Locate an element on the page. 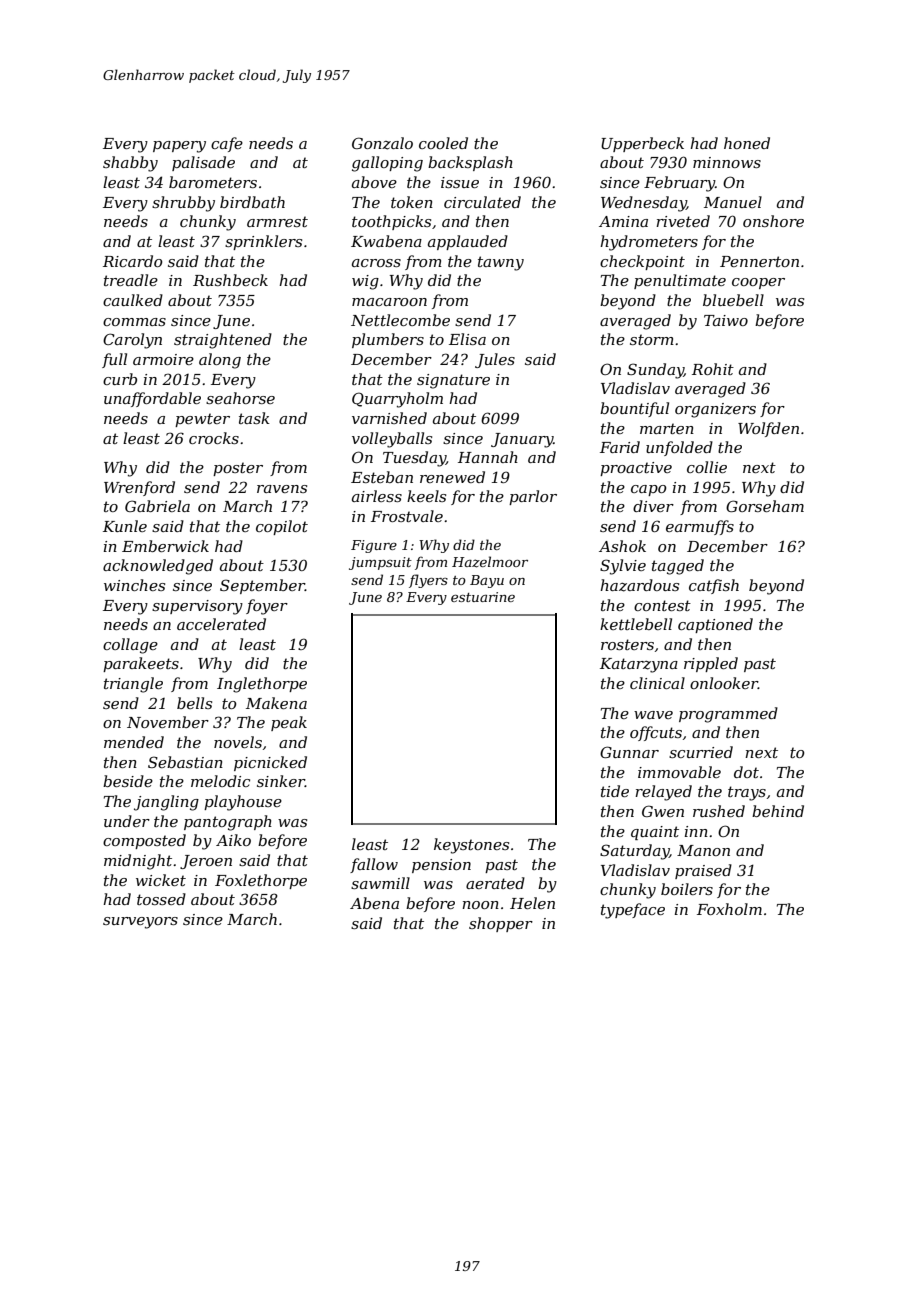 The image size is (908, 1316). full is located at coordinates (114, 360).
